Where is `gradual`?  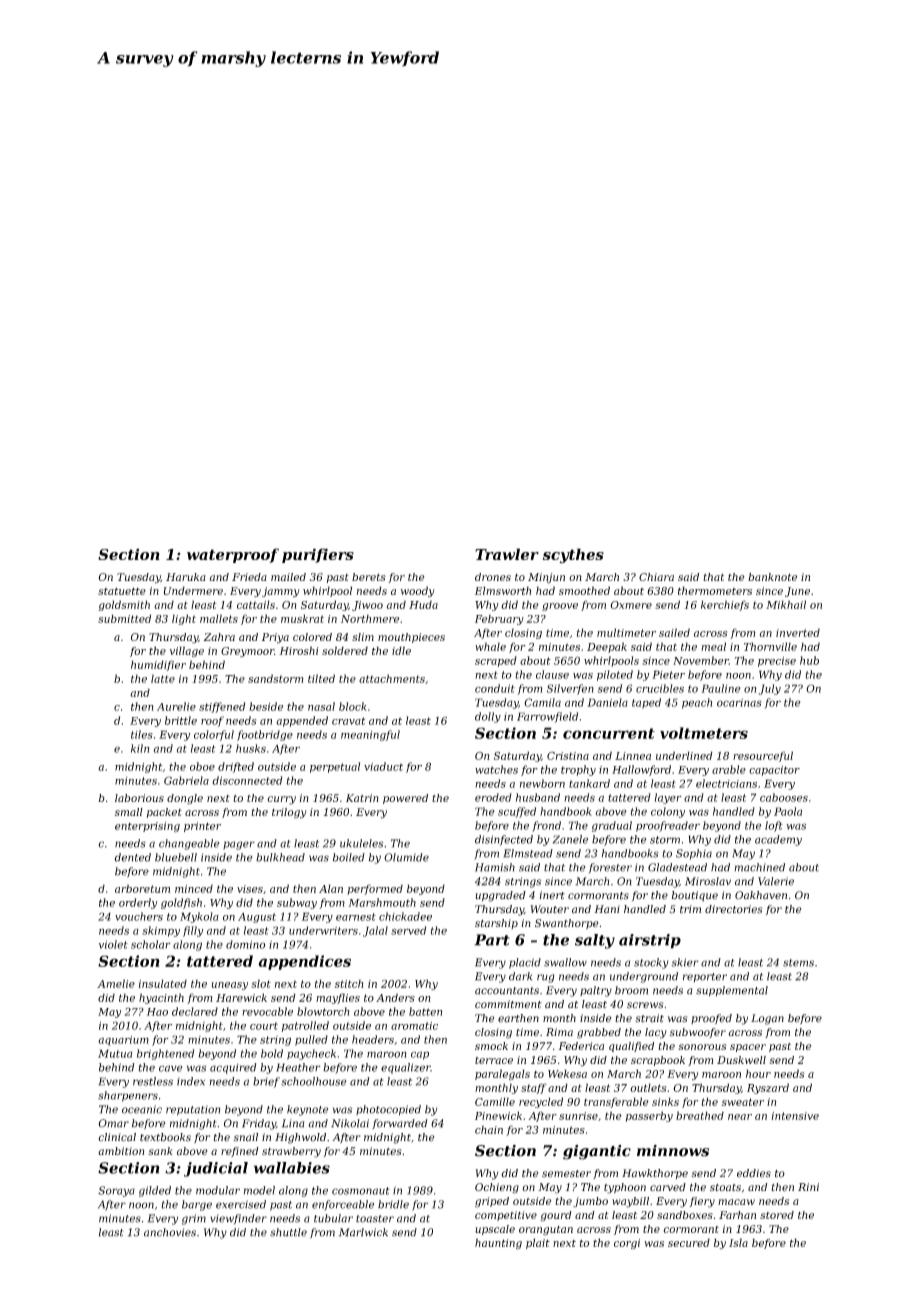 gradual is located at coordinates (612, 826).
